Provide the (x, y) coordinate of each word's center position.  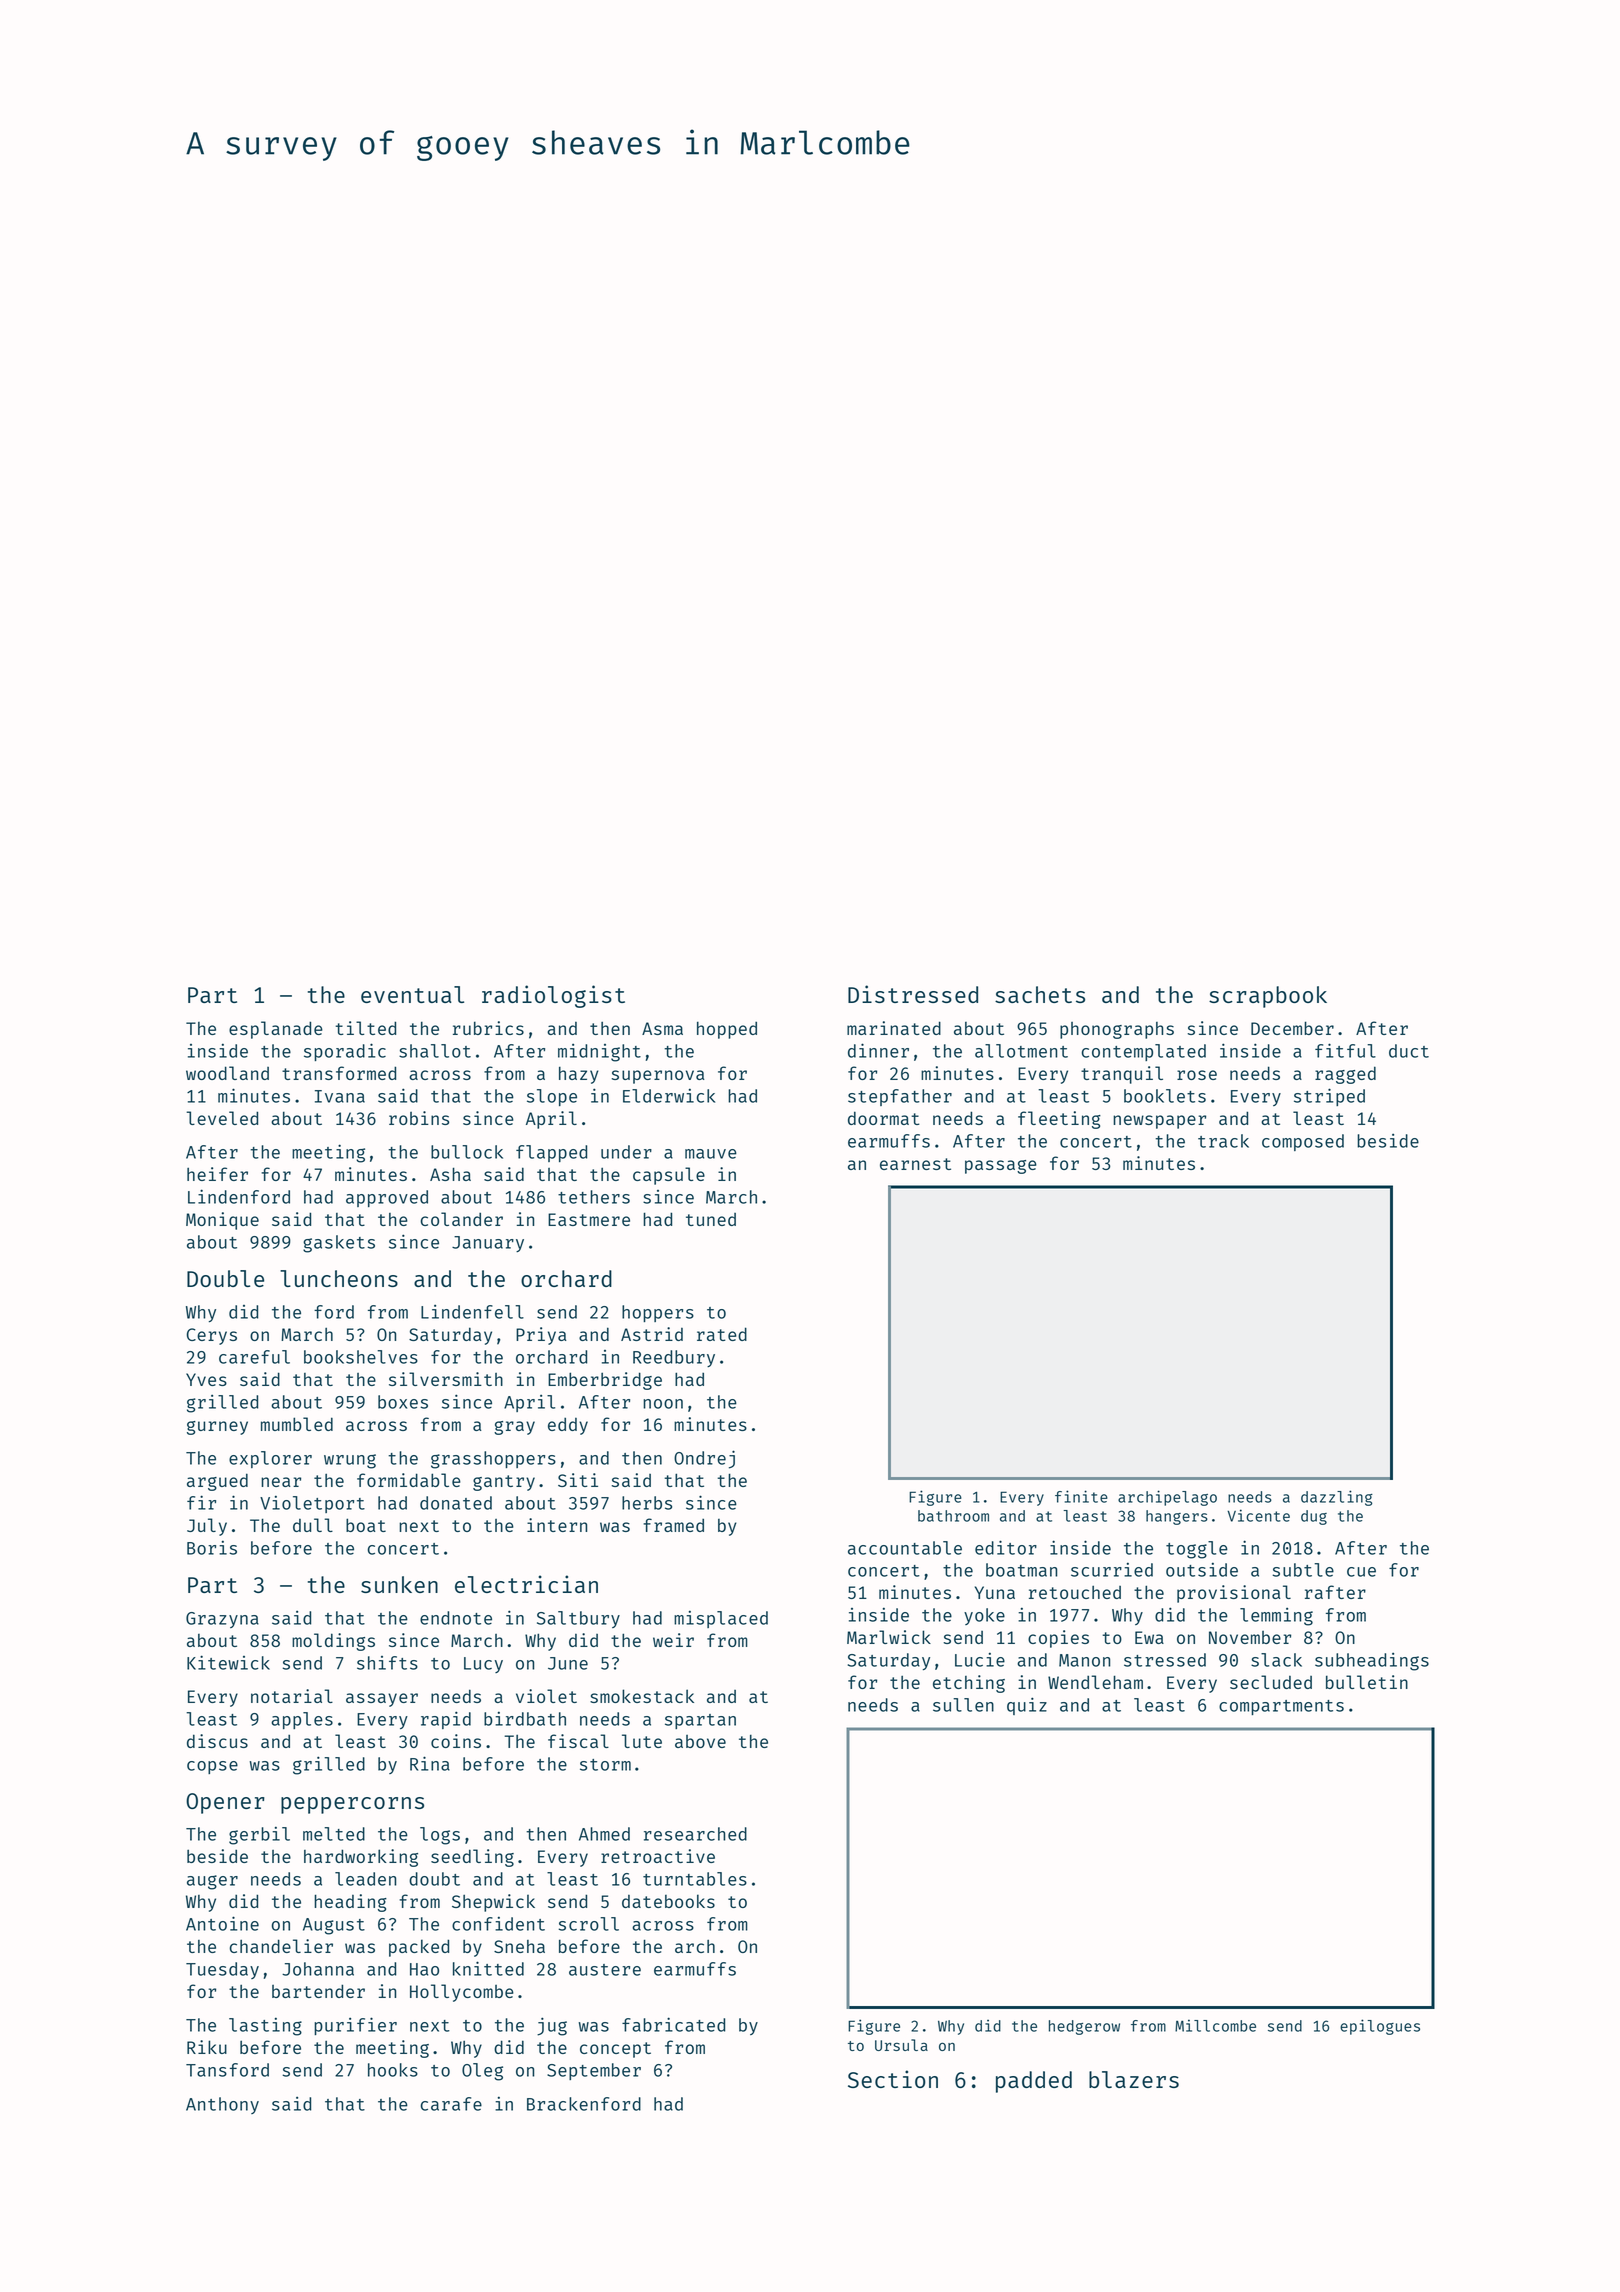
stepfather (900, 1097)
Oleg (482, 2072)
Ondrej (704, 1459)
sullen (963, 1705)
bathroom (953, 1516)
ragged (1345, 1075)
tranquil (1122, 1075)
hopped (727, 1030)
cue (1361, 1572)
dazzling (1337, 1498)
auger (212, 1882)
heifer (217, 1174)
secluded (1271, 1682)
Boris (212, 1547)
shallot (435, 1051)
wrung (350, 1461)
